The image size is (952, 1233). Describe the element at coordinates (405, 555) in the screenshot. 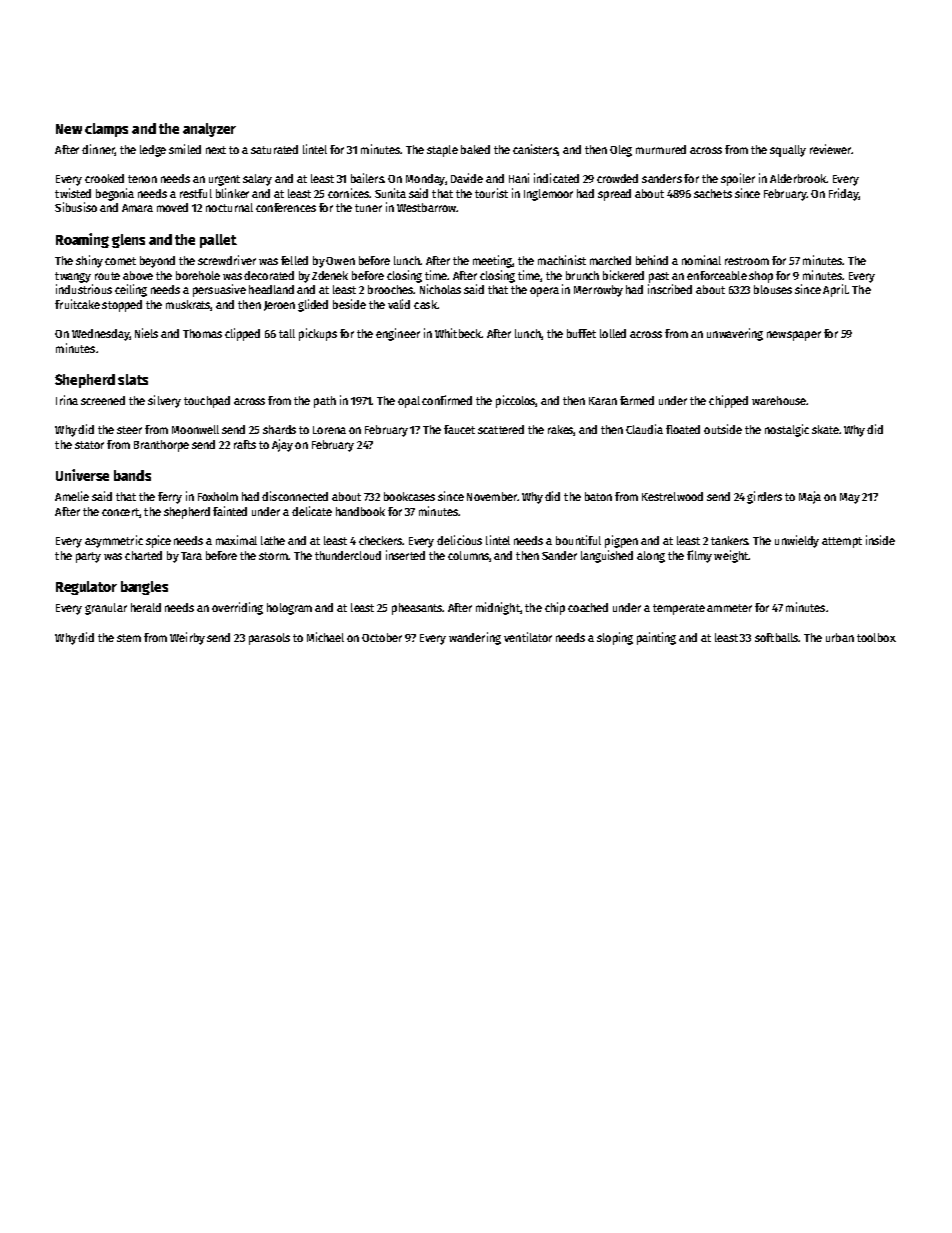

I see `inserted` at that location.
